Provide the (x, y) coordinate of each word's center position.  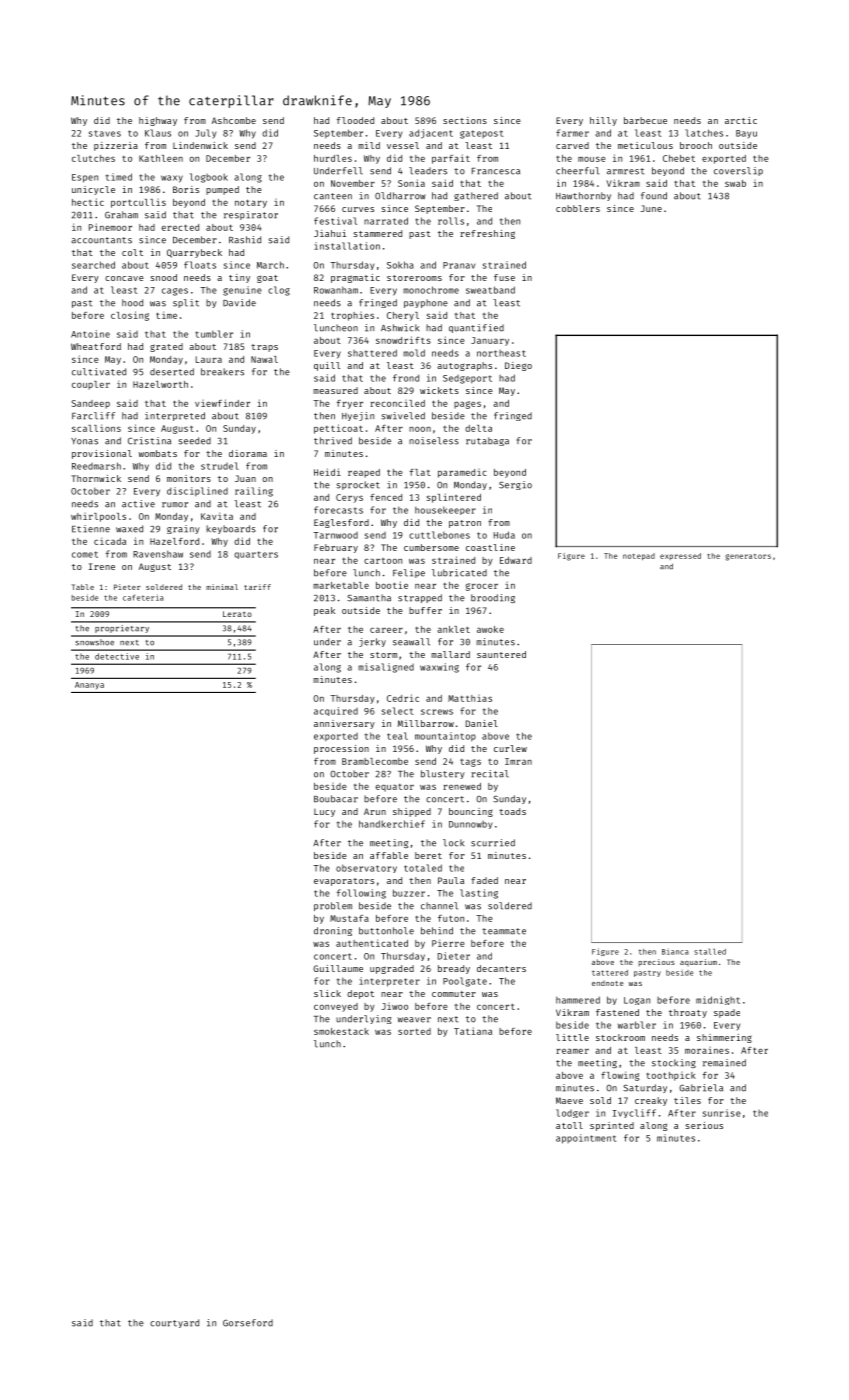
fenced (386, 497)
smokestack (341, 1031)
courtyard (174, 1323)
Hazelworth (160, 384)
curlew (510, 748)
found (654, 196)
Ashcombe (234, 120)
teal (397, 736)
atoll (569, 1125)
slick (327, 993)
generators (748, 557)
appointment (586, 1139)
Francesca (496, 171)
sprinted (612, 1126)
